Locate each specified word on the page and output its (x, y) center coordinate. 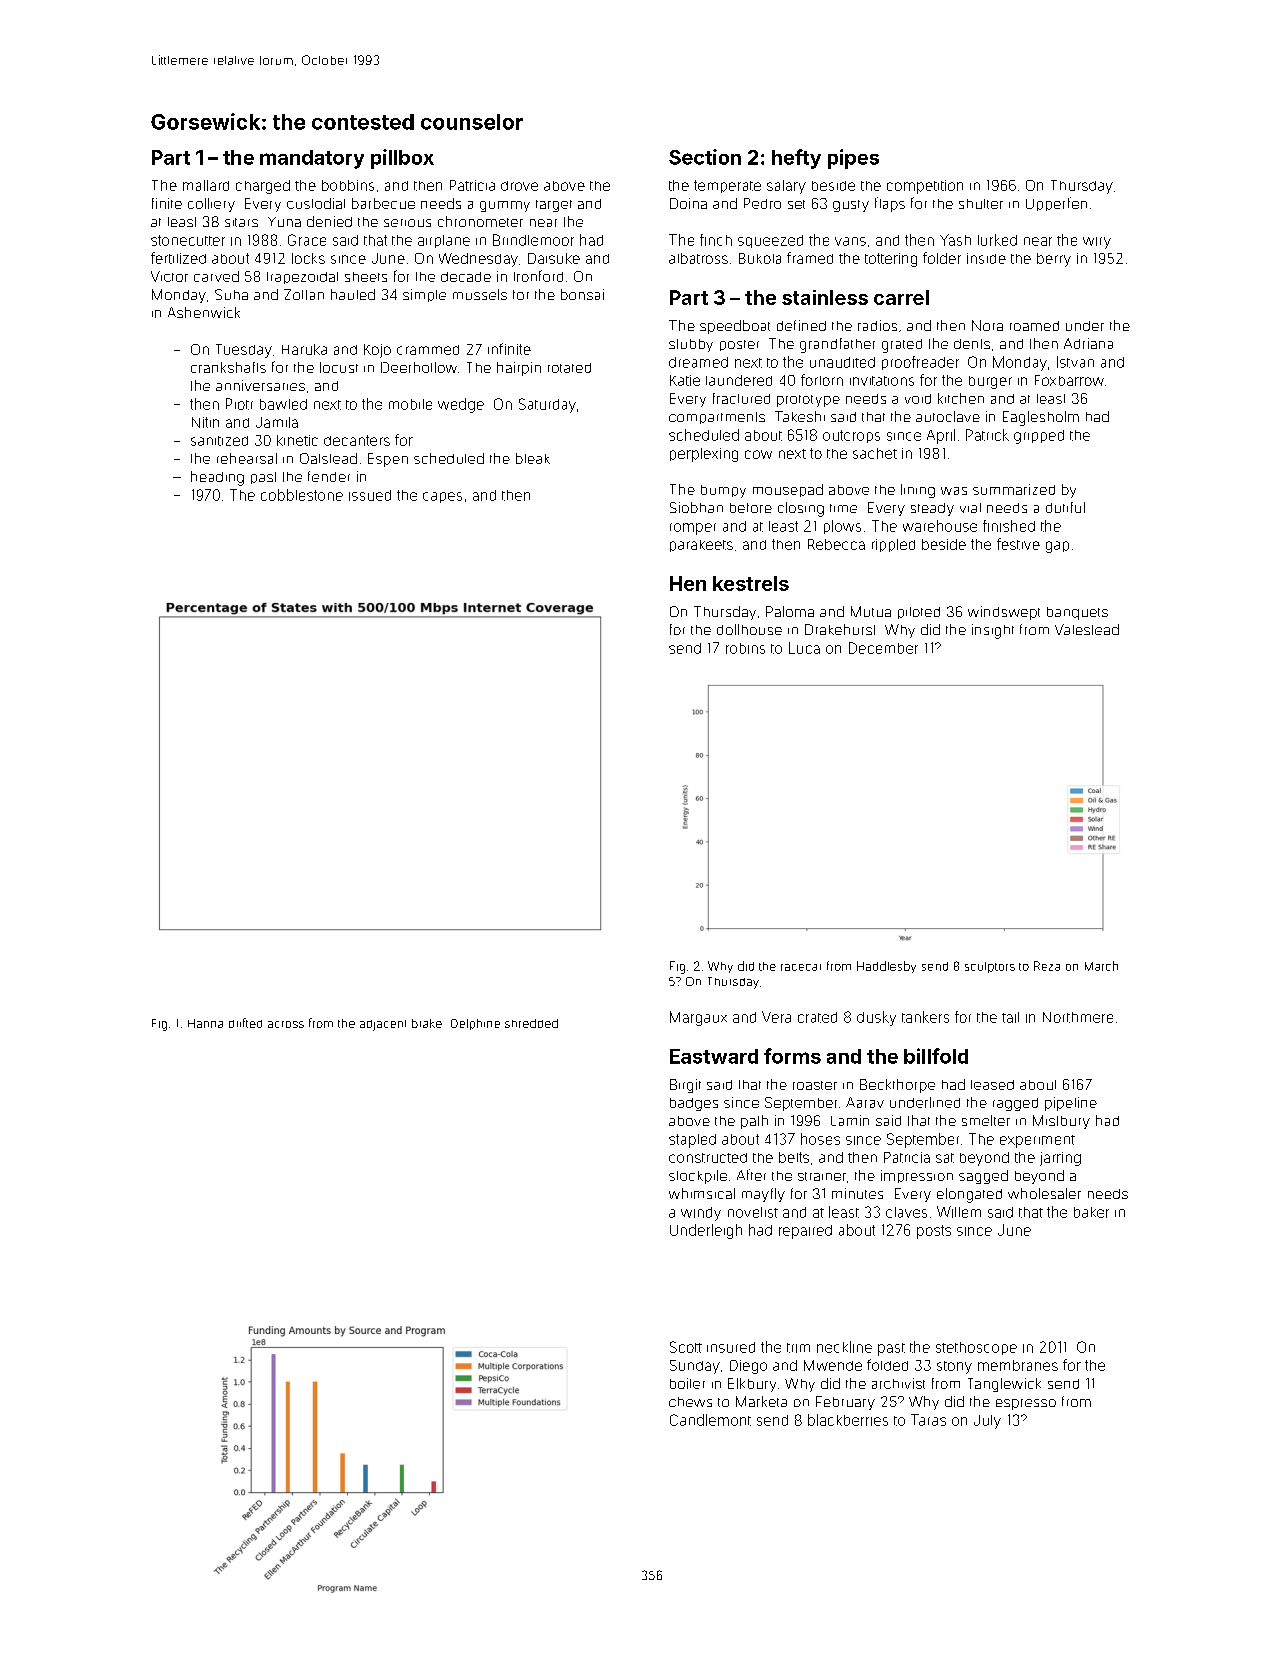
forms (792, 1056)
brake (427, 1023)
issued (370, 495)
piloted (919, 613)
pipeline (1071, 1104)
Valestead (1087, 629)
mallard (206, 185)
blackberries (848, 1420)
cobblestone (302, 495)
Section (705, 157)
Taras (928, 1420)
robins (745, 648)
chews (690, 1402)
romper (693, 529)
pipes (853, 159)
